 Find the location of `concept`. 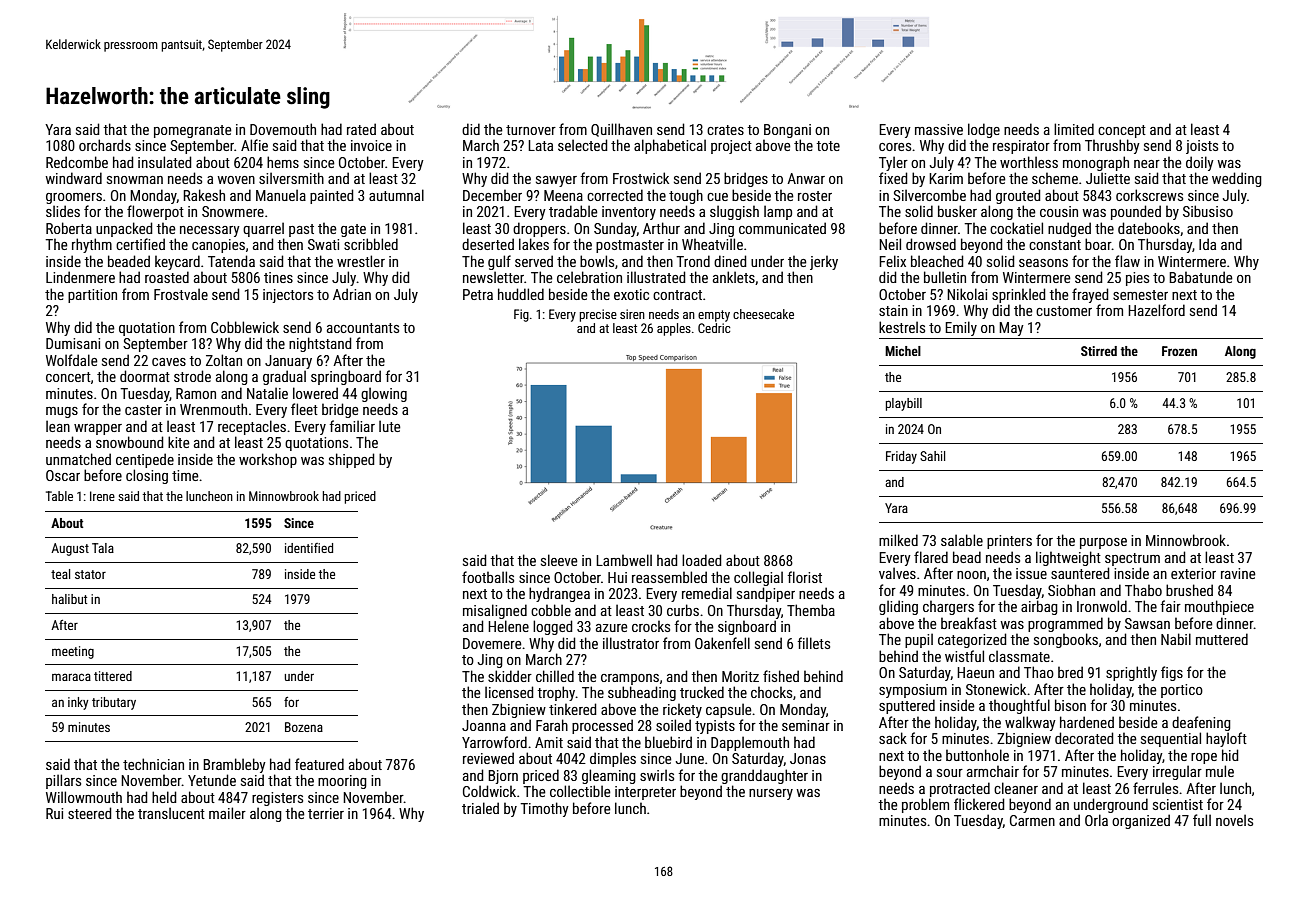

concept is located at coordinates (1122, 131).
